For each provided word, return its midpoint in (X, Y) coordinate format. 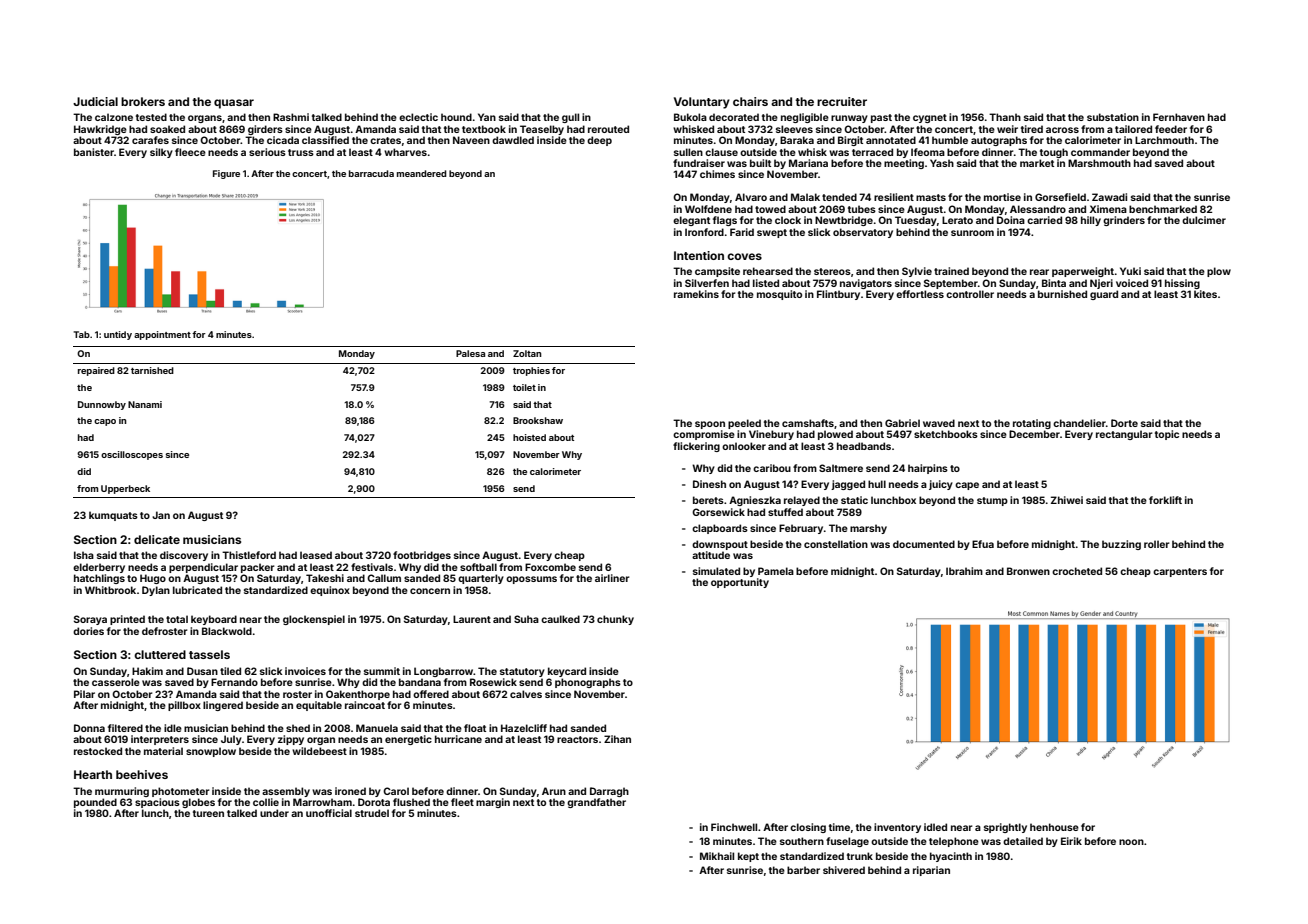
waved (939, 423)
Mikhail (717, 856)
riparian (931, 871)
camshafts (808, 423)
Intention (699, 255)
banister (94, 152)
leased (316, 555)
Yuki (1130, 271)
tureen (208, 813)
